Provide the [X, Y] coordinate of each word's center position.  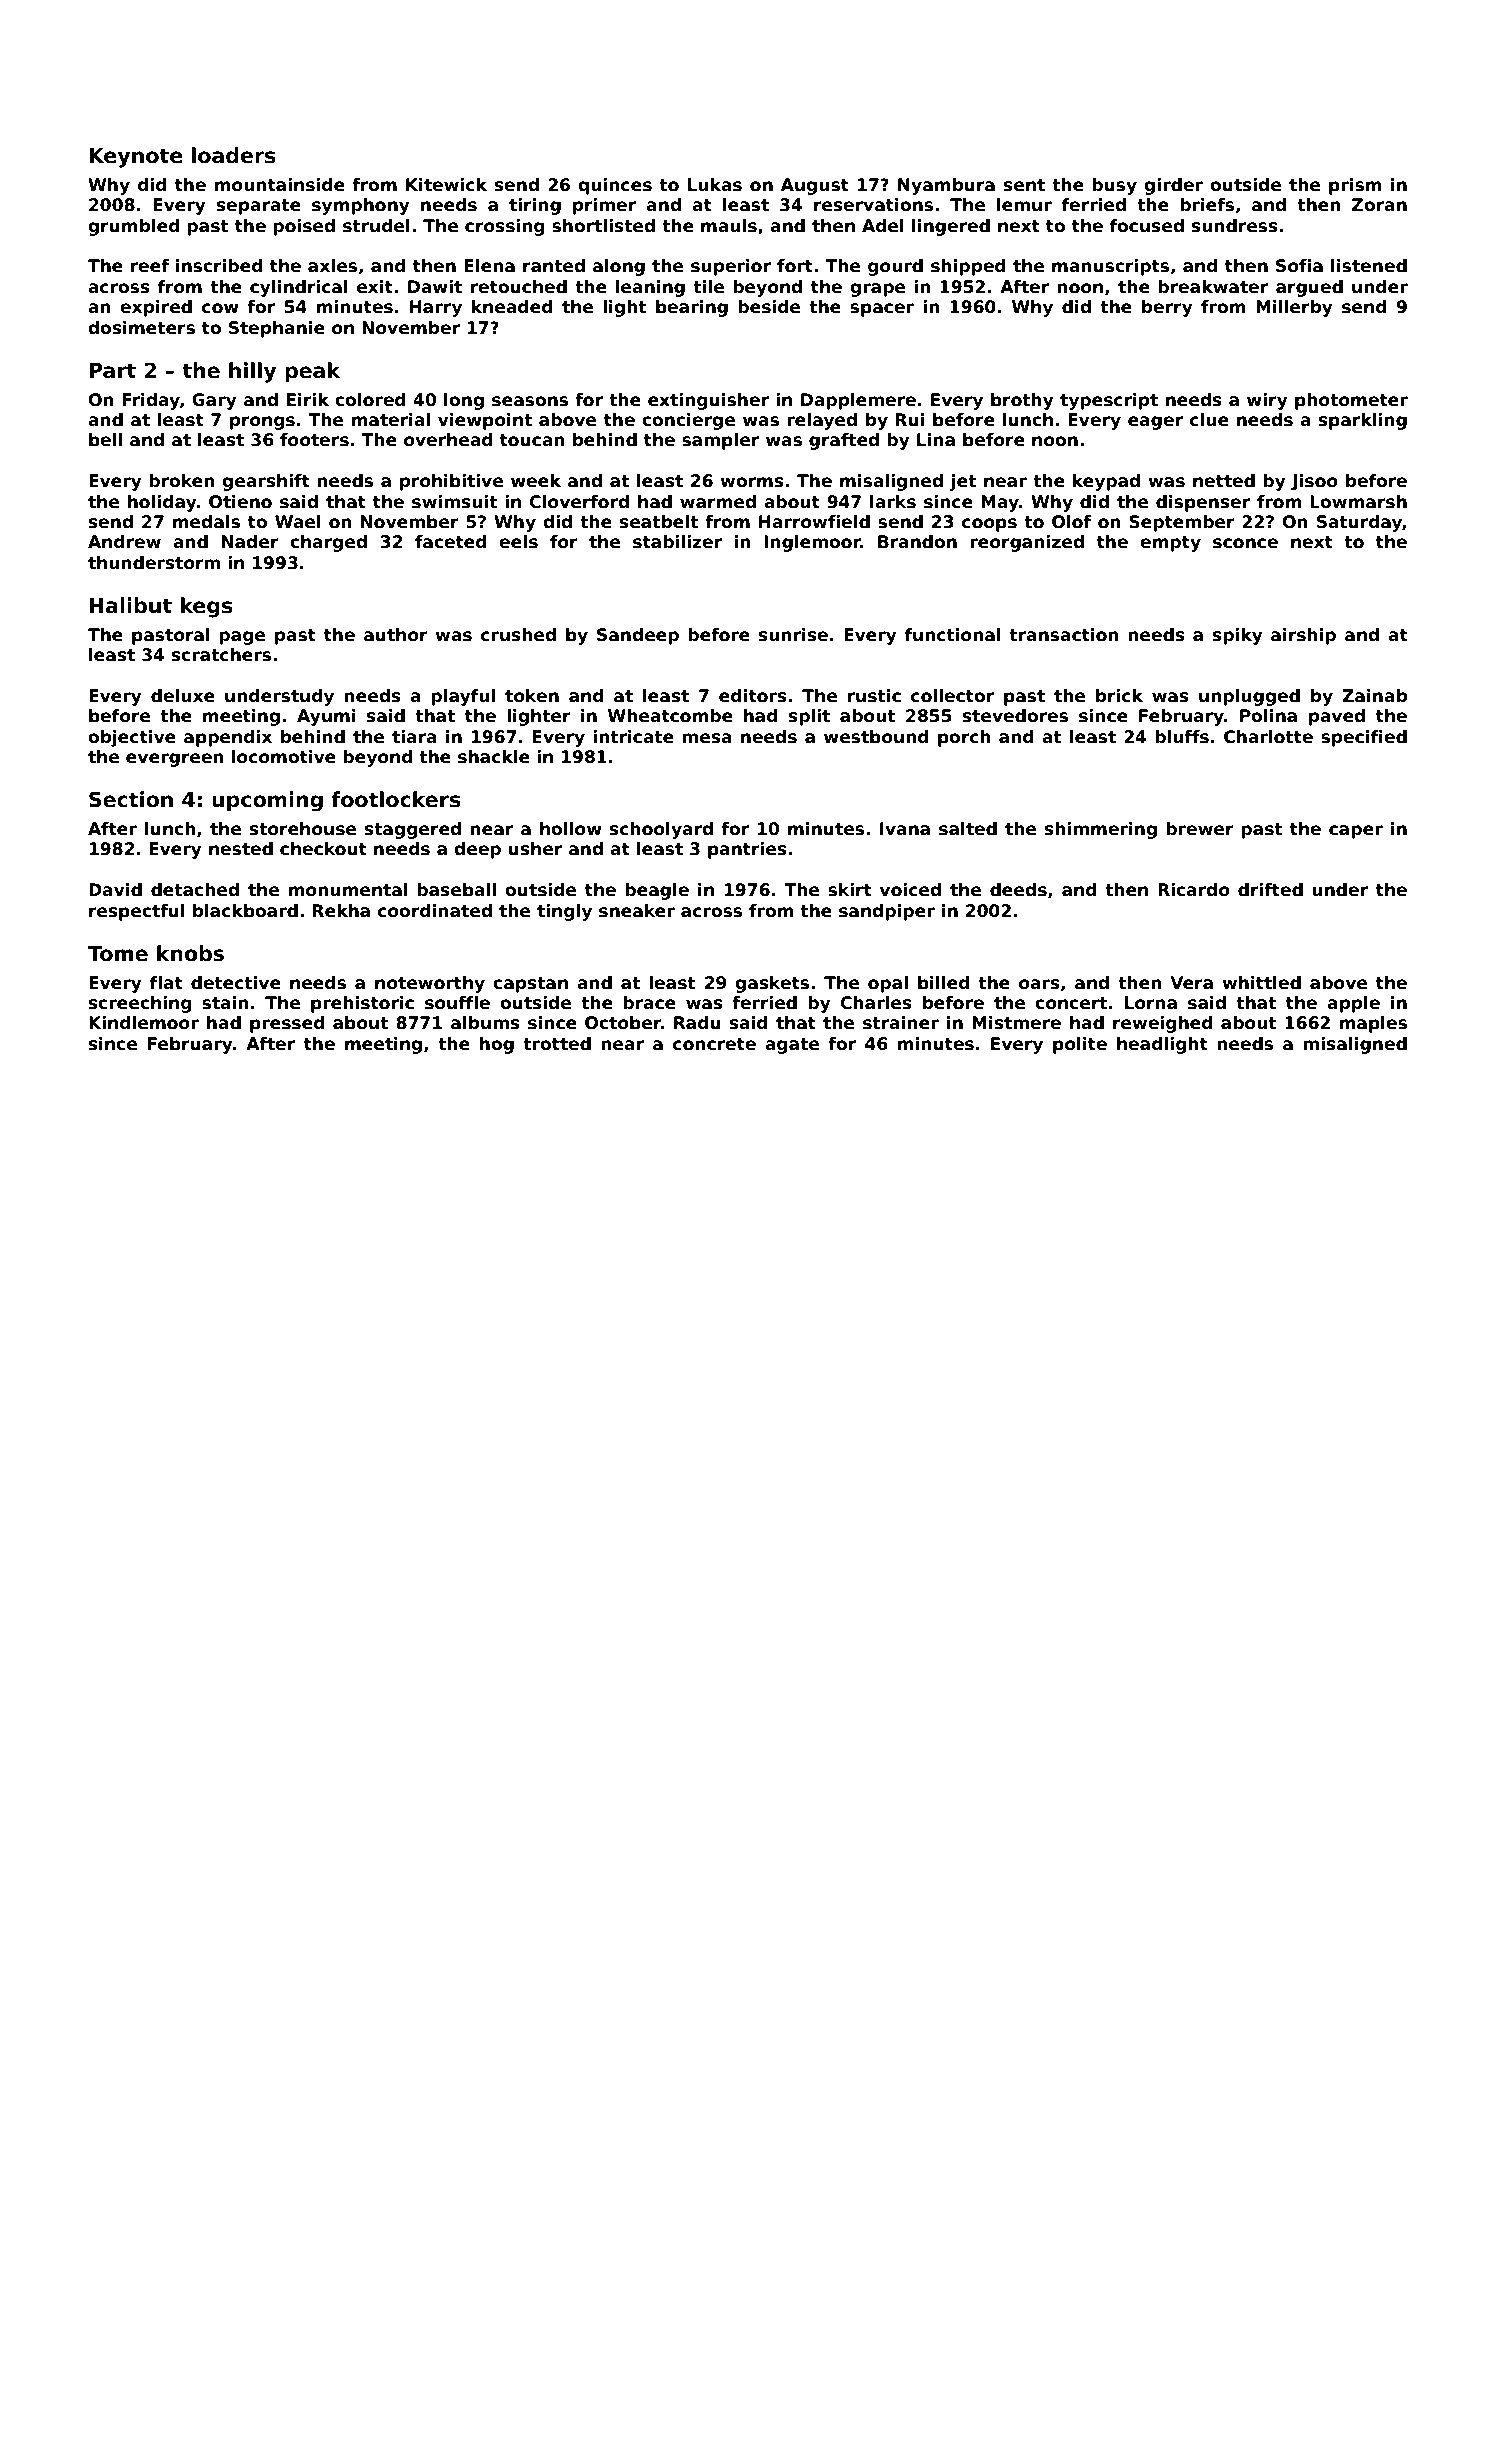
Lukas [715, 185]
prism [1355, 186]
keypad [1106, 482]
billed [943, 983]
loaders [234, 155]
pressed [287, 1024]
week [536, 481]
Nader [250, 542]
